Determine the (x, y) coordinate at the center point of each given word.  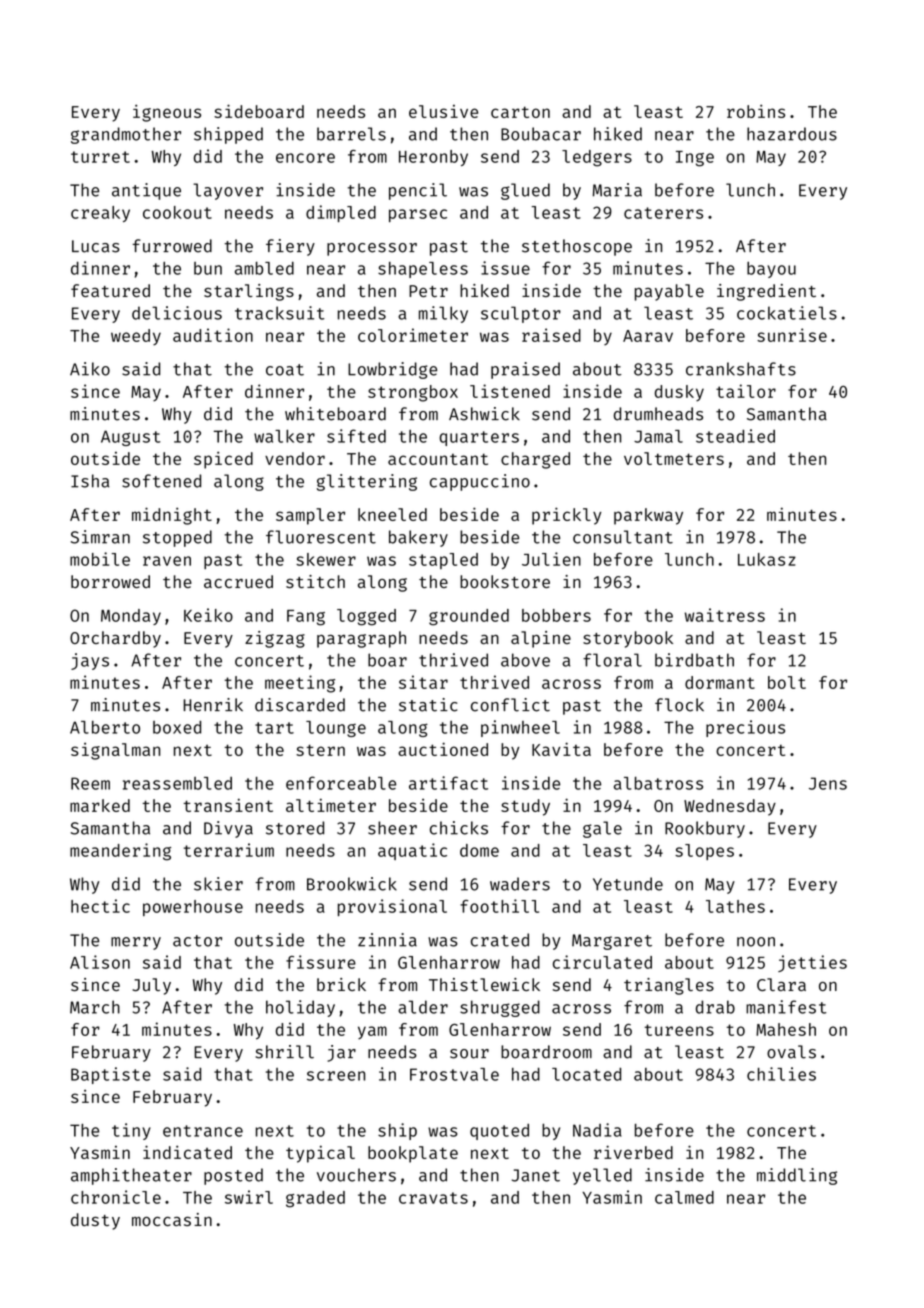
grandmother (126, 135)
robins (756, 111)
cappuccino (480, 482)
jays (90, 661)
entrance (203, 1131)
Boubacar (541, 134)
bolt (787, 682)
